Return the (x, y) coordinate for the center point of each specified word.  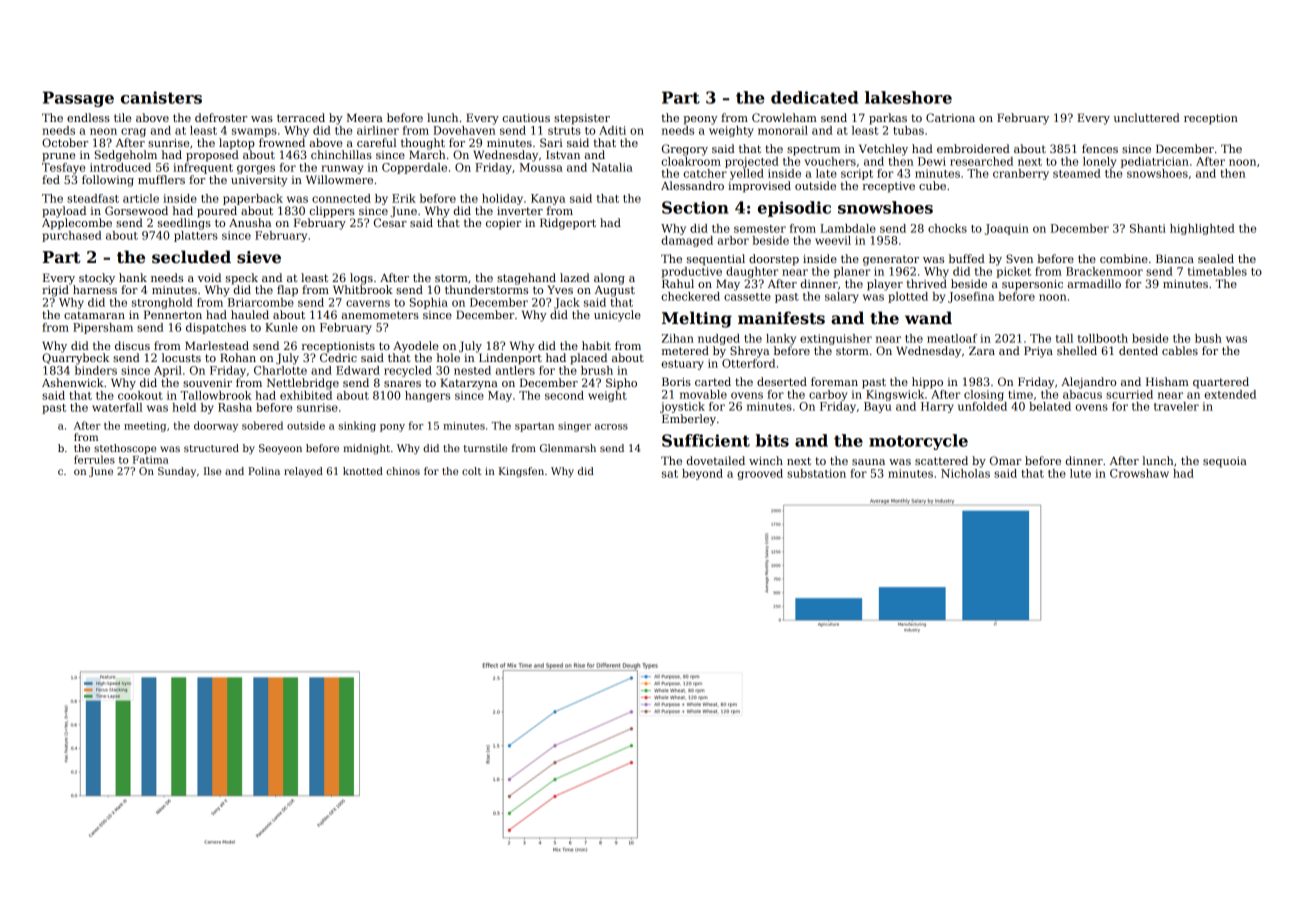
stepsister (582, 119)
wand (928, 318)
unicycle (617, 316)
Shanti (1148, 228)
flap (287, 291)
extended (1230, 394)
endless (88, 117)
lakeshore (908, 97)
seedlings (184, 224)
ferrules (94, 459)
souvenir (207, 383)
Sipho (621, 384)
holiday (502, 199)
